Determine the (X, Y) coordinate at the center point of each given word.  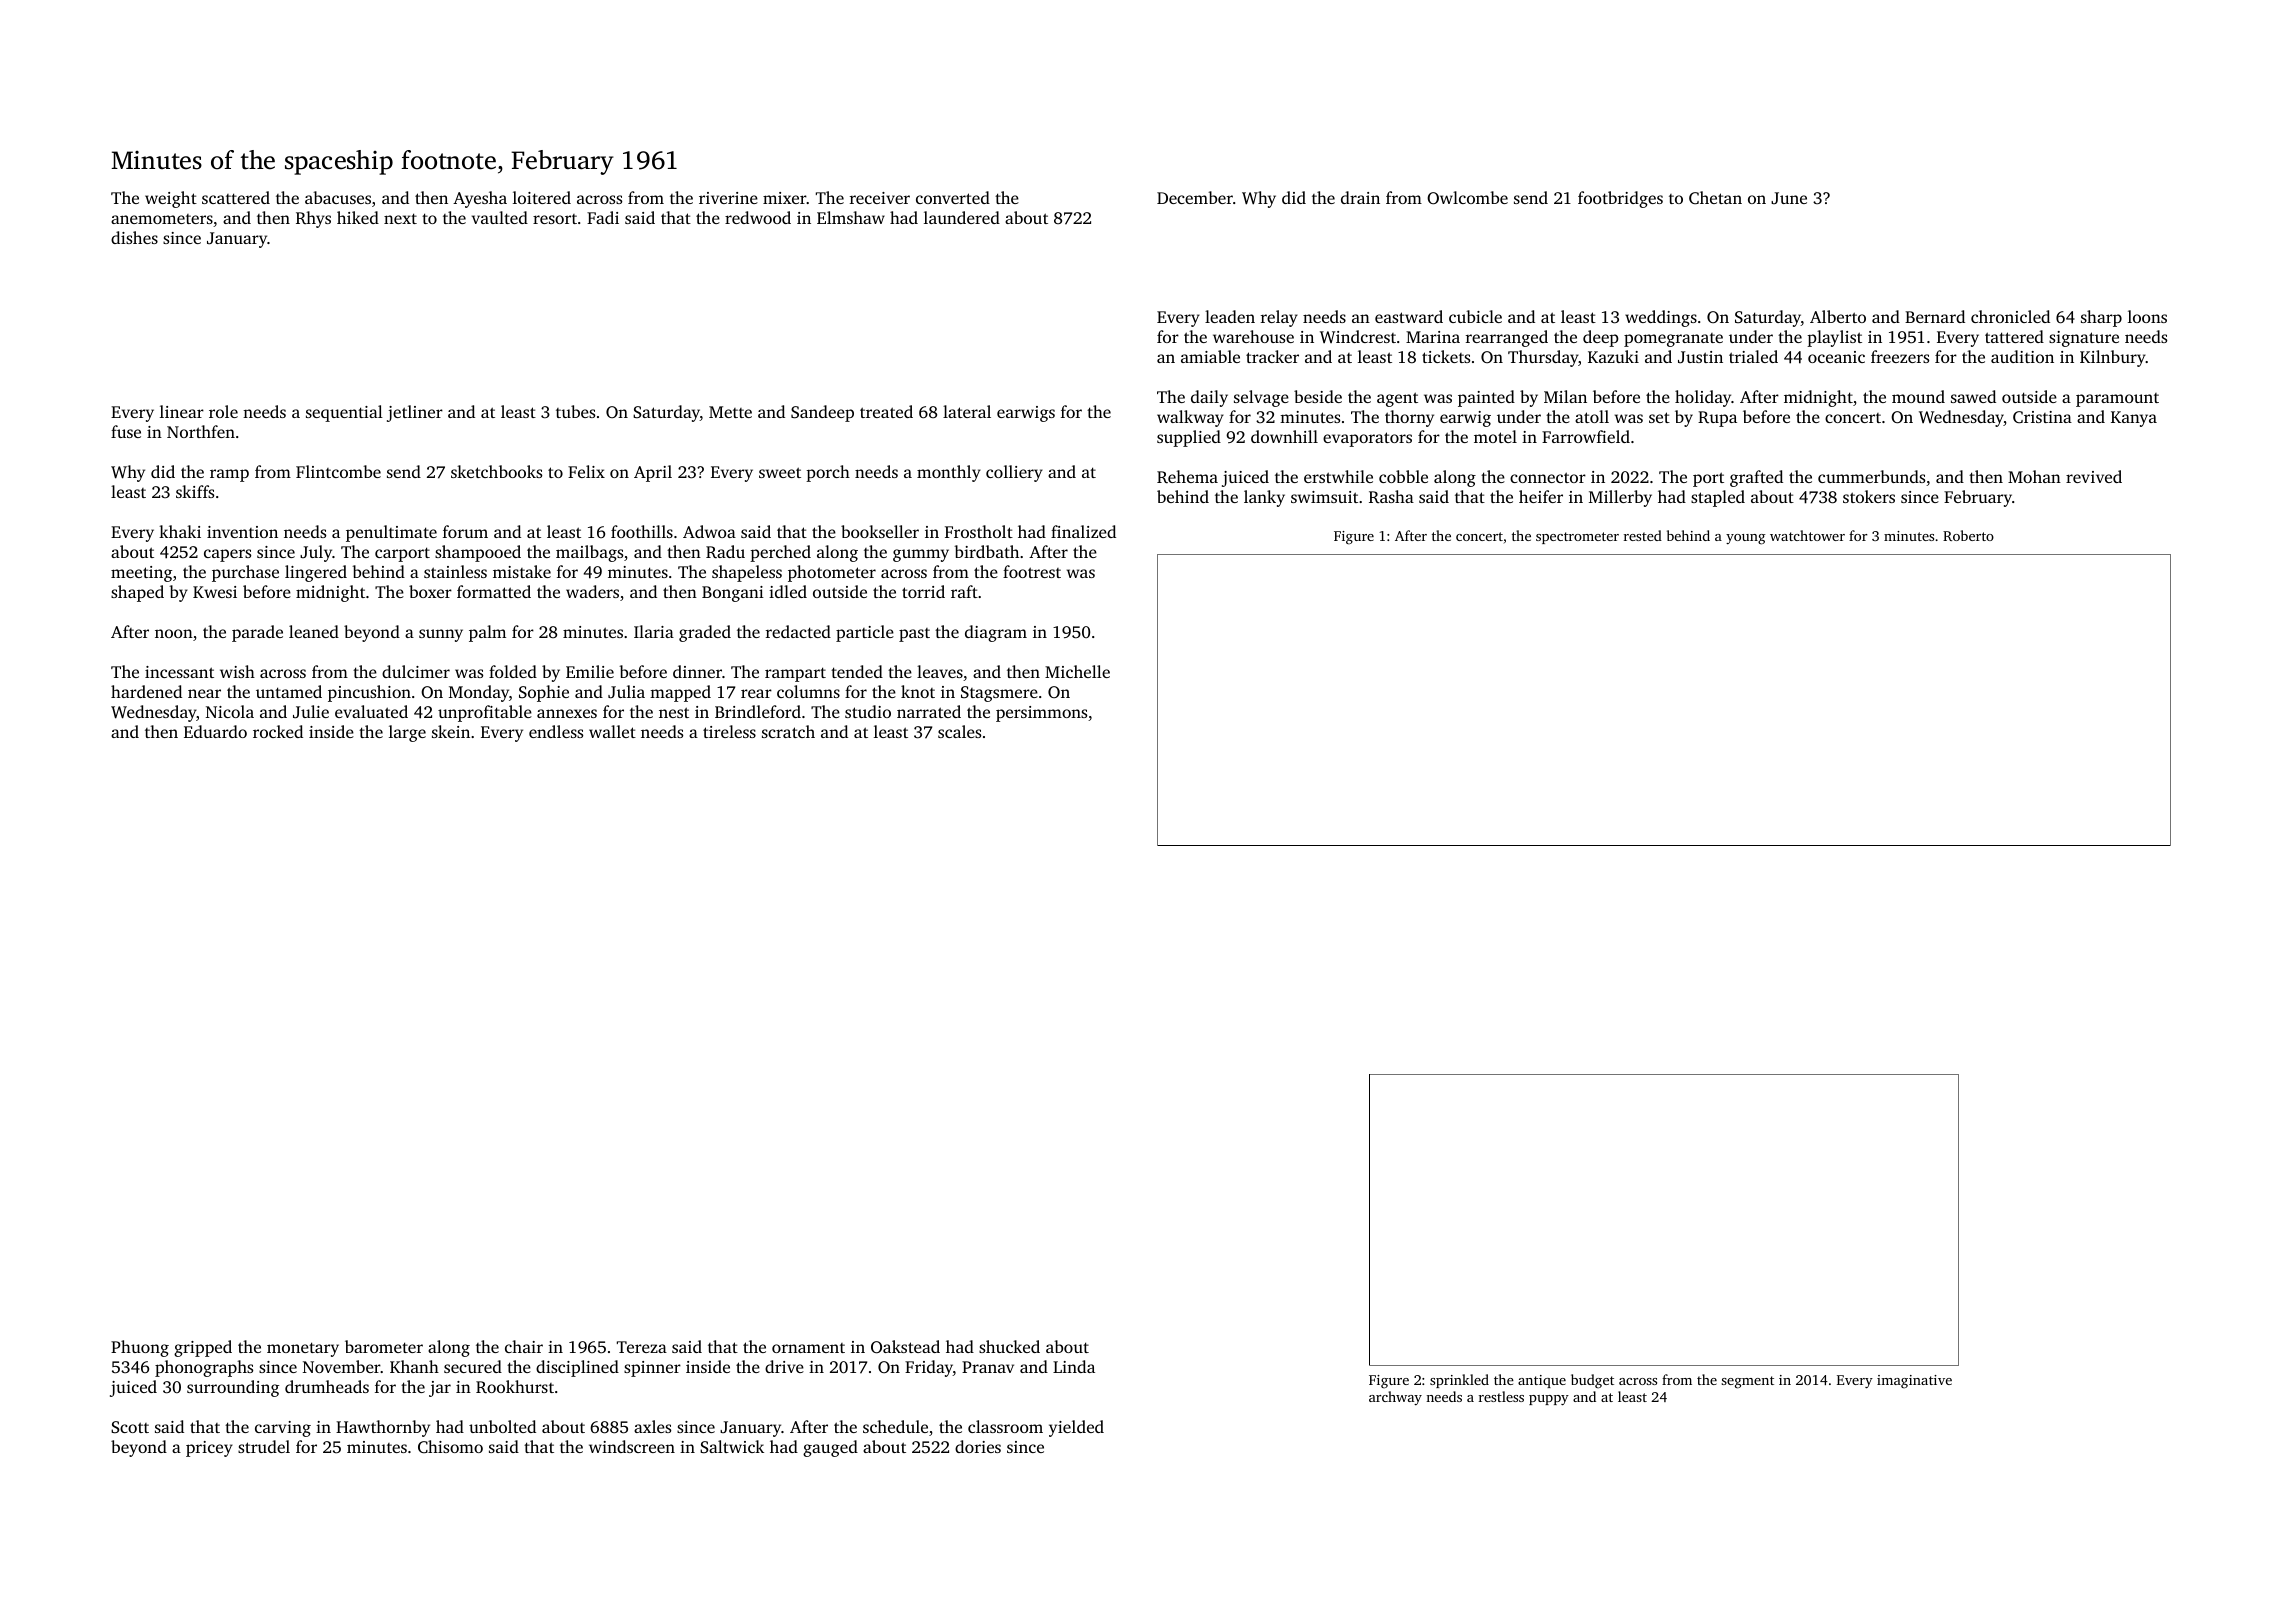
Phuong (140, 1348)
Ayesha (480, 199)
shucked (1009, 1346)
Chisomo (450, 1446)
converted (953, 197)
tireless (729, 731)
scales (959, 731)
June (1789, 198)
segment (1747, 1382)
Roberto (1968, 535)
